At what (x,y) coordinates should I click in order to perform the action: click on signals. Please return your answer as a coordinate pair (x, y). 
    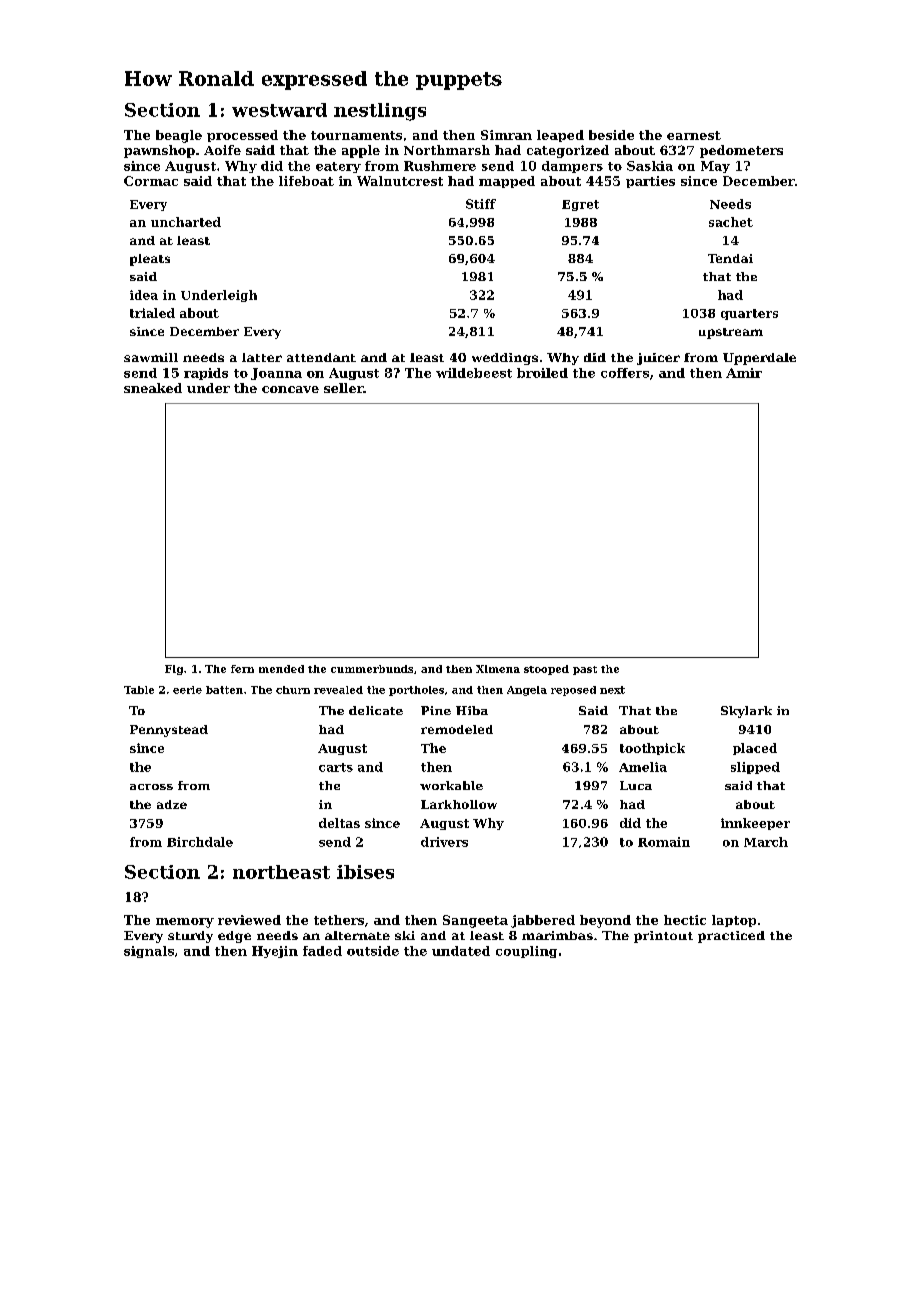
    Looking at the image, I should click on (149, 952).
